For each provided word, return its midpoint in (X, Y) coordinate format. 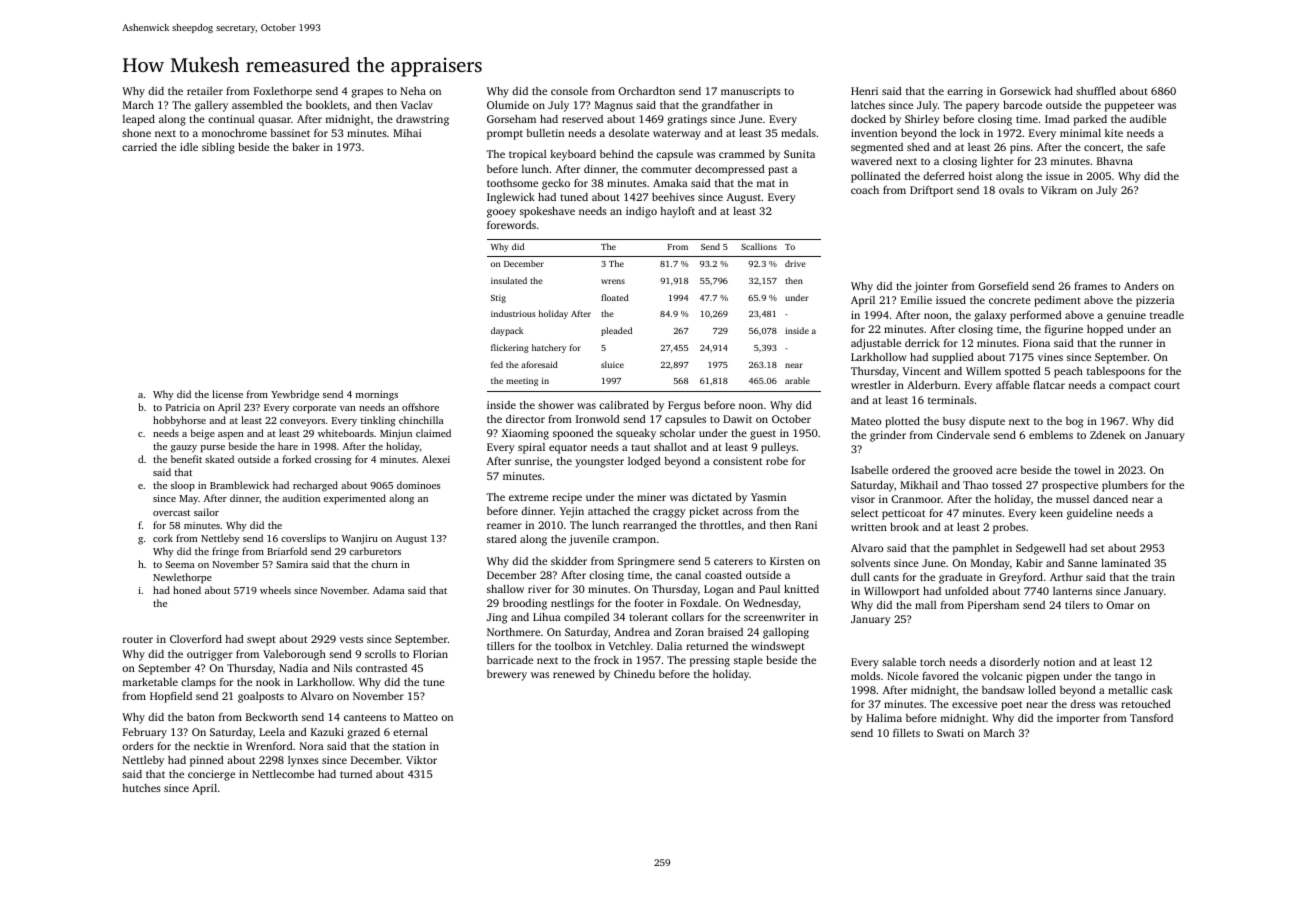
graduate (960, 578)
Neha (413, 91)
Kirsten (787, 561)
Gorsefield (1004, 286)
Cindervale (963, 435)
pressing (710, 661)
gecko (556, 184)
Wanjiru (360, 540)
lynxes (303, 761)
